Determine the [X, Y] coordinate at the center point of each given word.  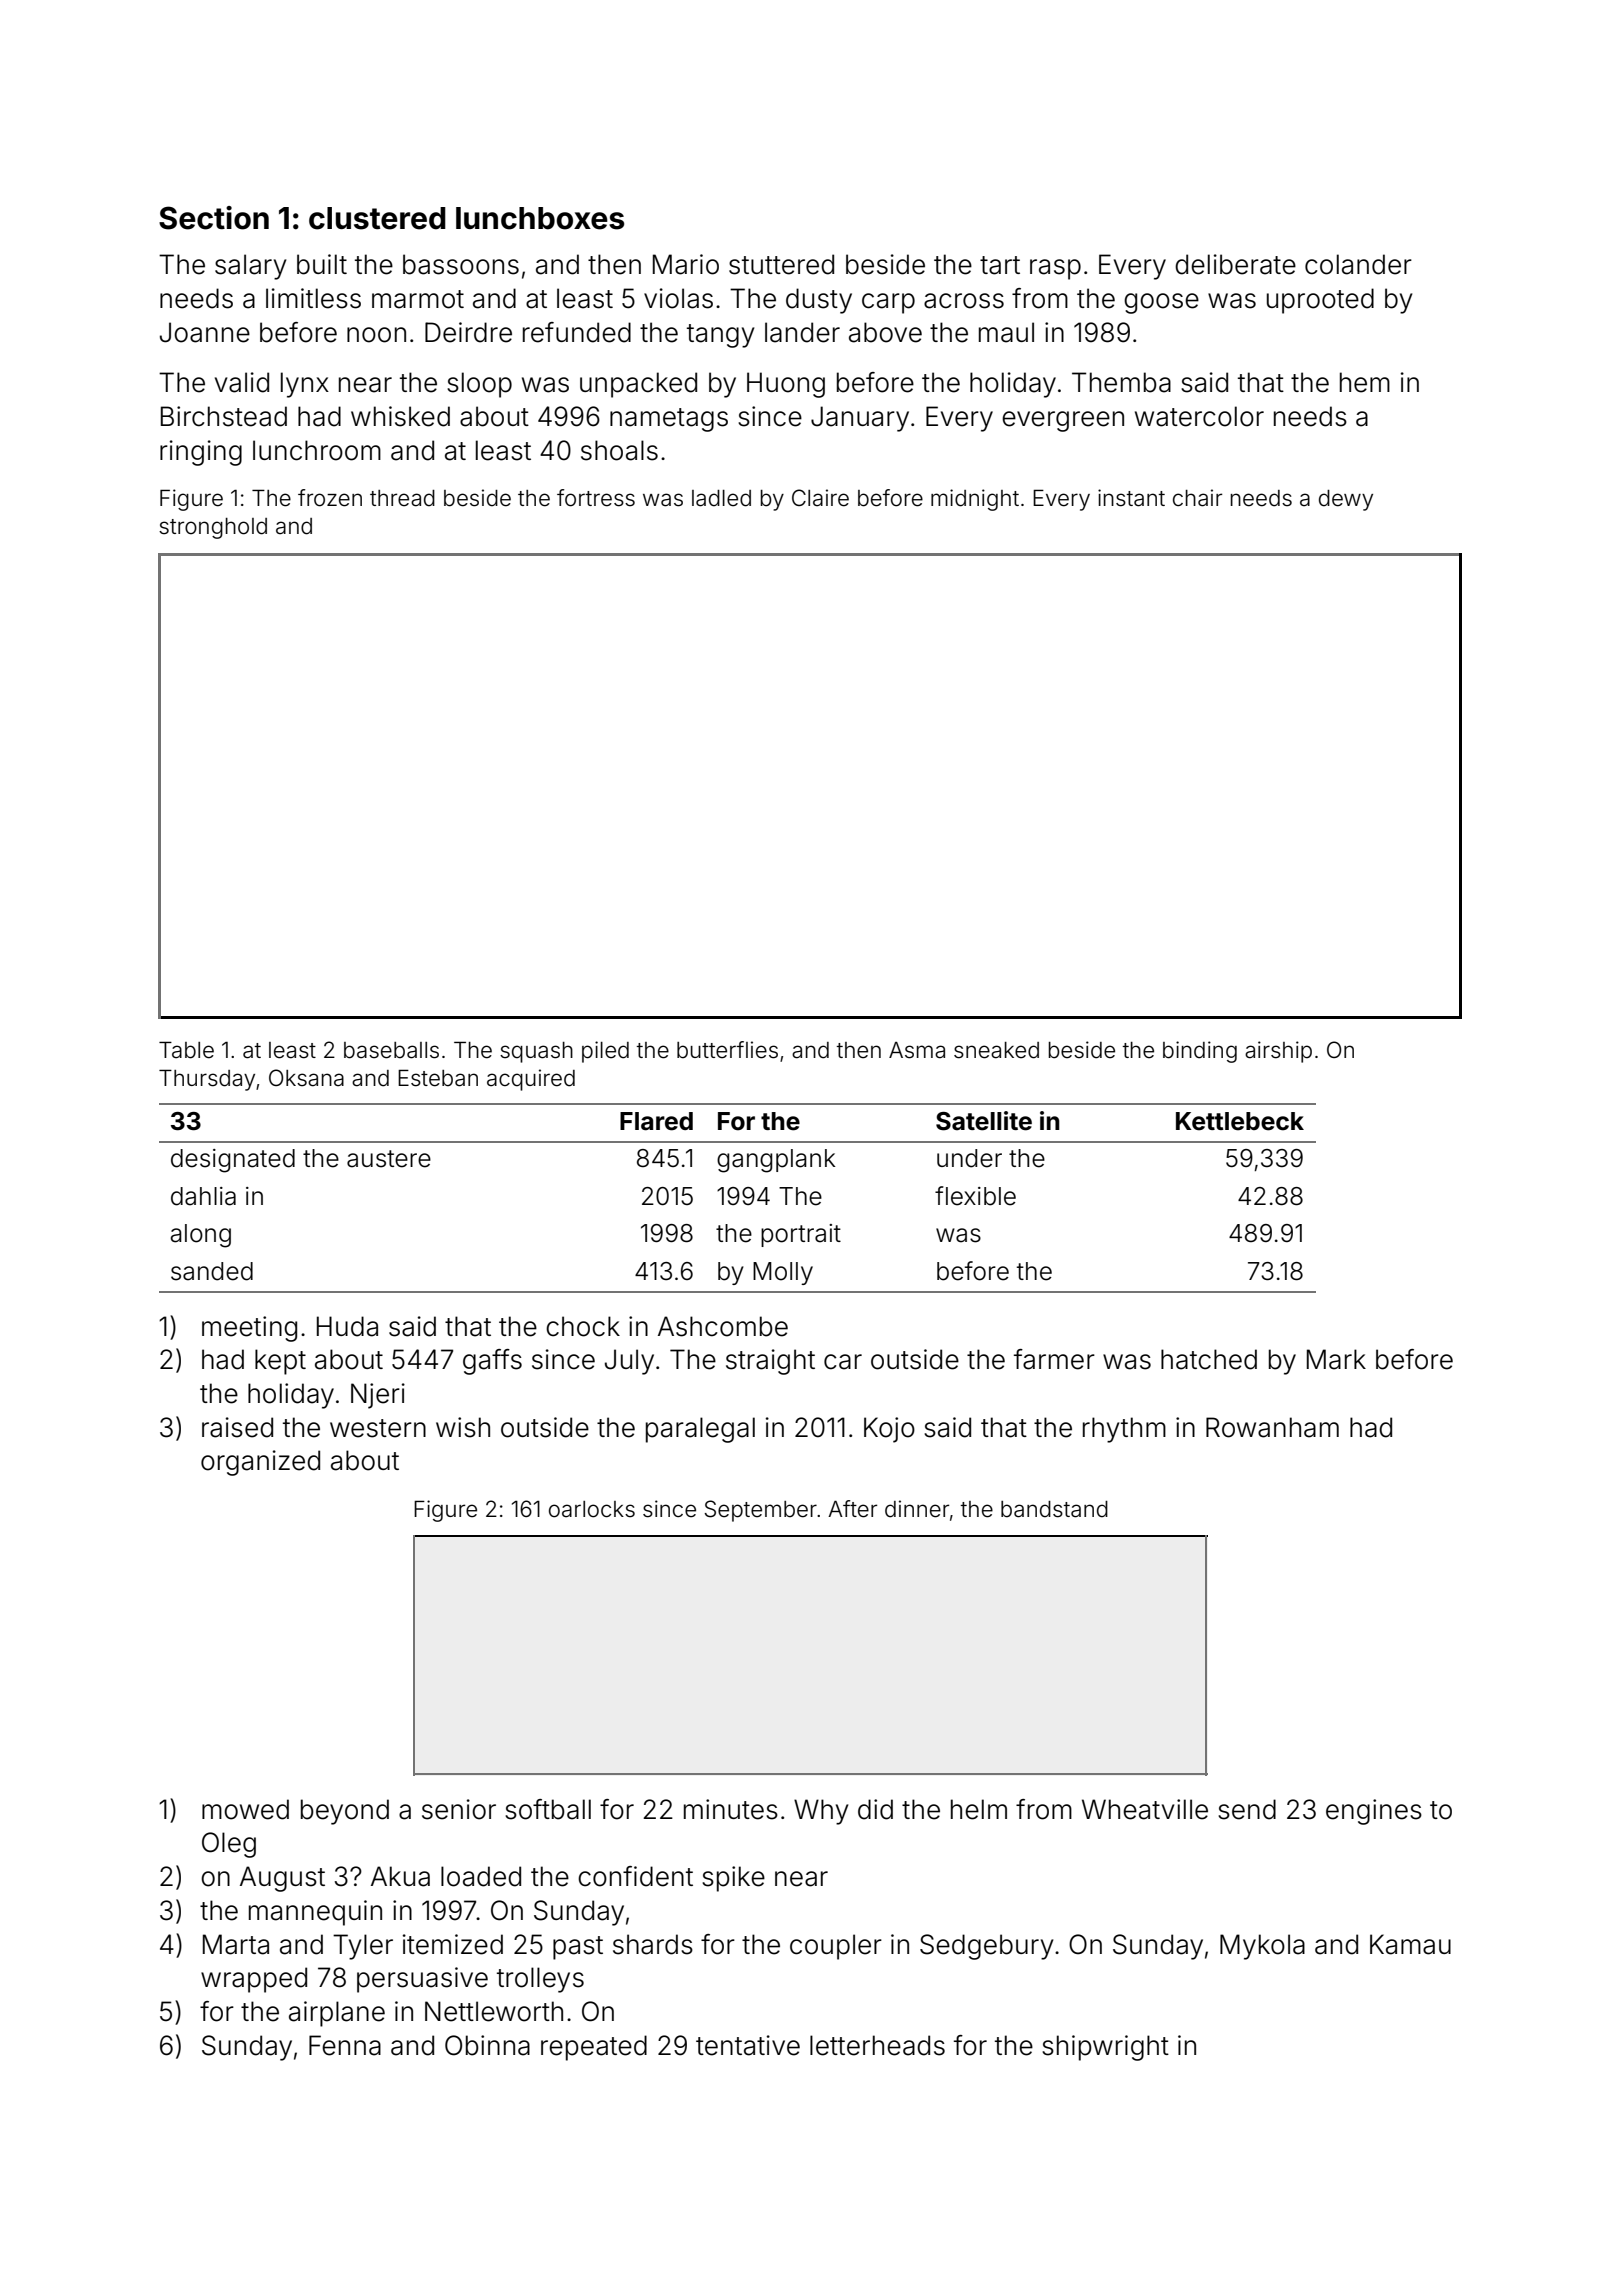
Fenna [345, 2045]
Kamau [1410, 1944]
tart [1000, 265]
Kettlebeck [1240, 1121]
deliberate [1235, 264]
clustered [377, 218]
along [201, 1236]
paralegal [700, 1430]
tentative [748, 2045]
